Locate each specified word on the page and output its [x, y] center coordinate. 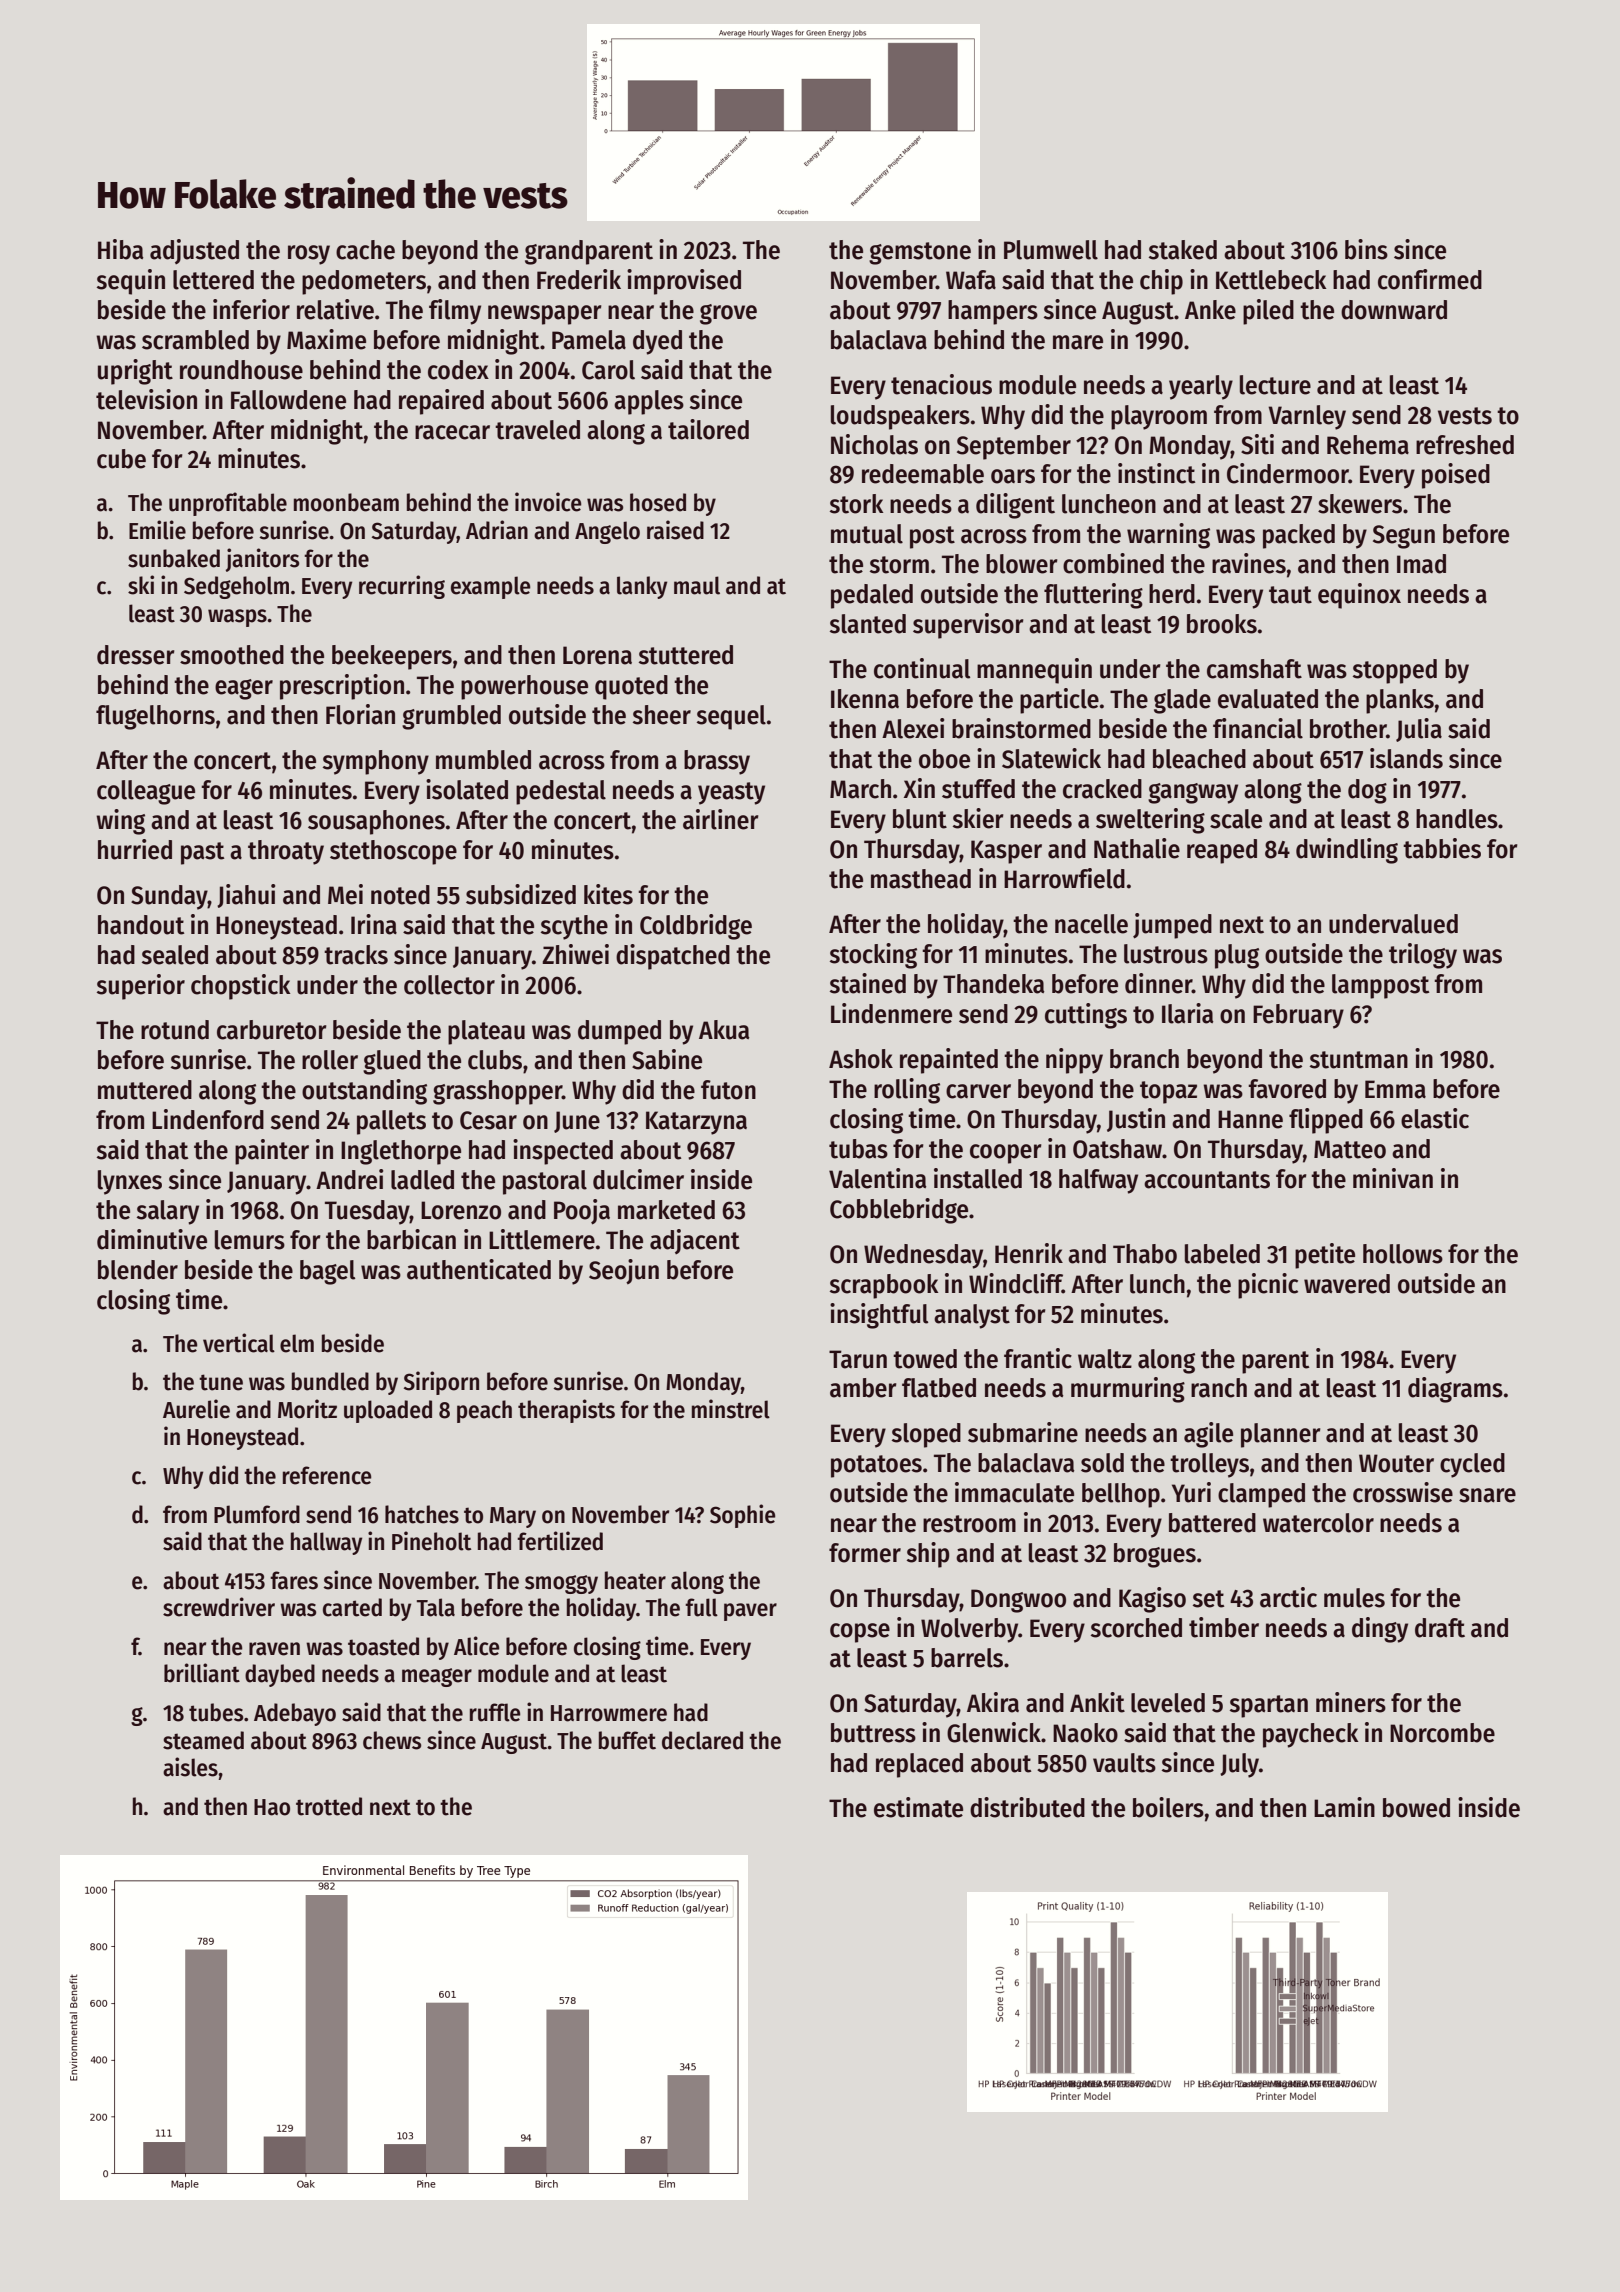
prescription [342, 687]
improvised [684, 282]
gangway [1193, 793]
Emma [1395, 1089]
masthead [921, 879]
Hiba [121, 249]
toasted [383, 1646]
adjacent [695, 1241]
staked [1183, 250]
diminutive [152, 1239]
